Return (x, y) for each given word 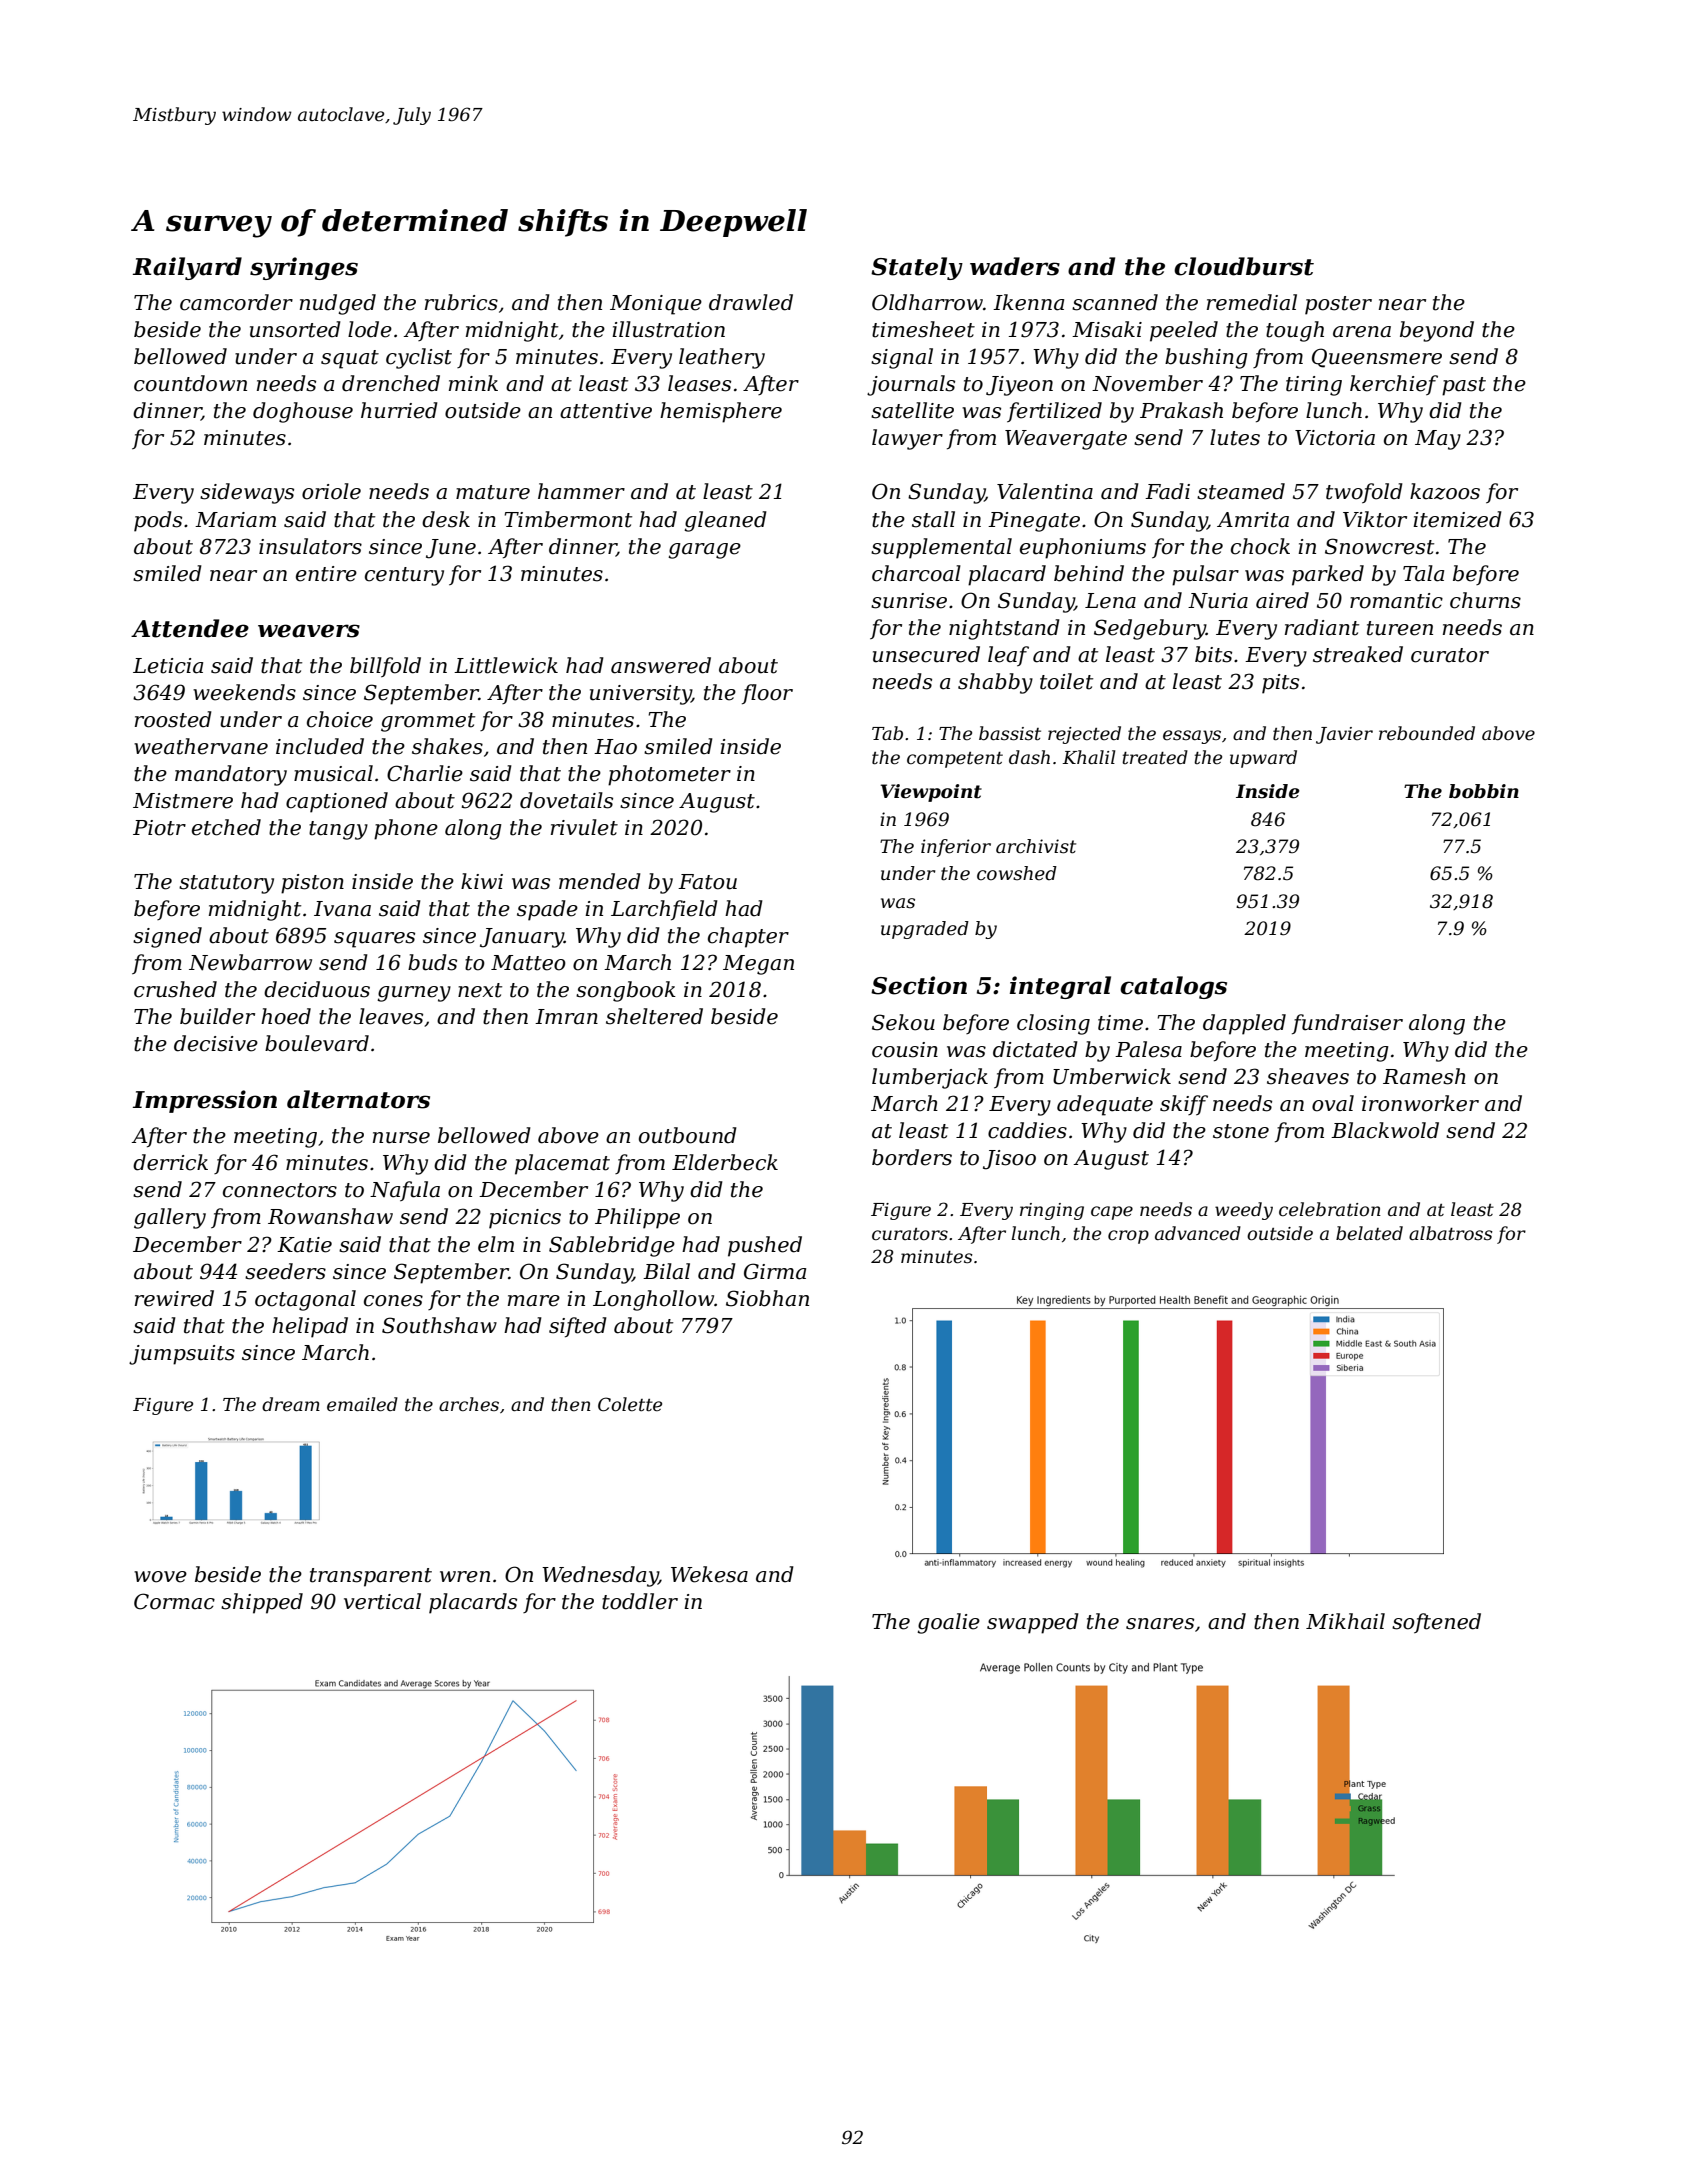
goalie (948, 1623)
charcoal (916, 573)
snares (1160, 1624)
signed (167, 937)
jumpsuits (182, 1355)
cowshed (1017, 873)
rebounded (1427, 733)
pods (158, 521)
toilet (1066, 681)
